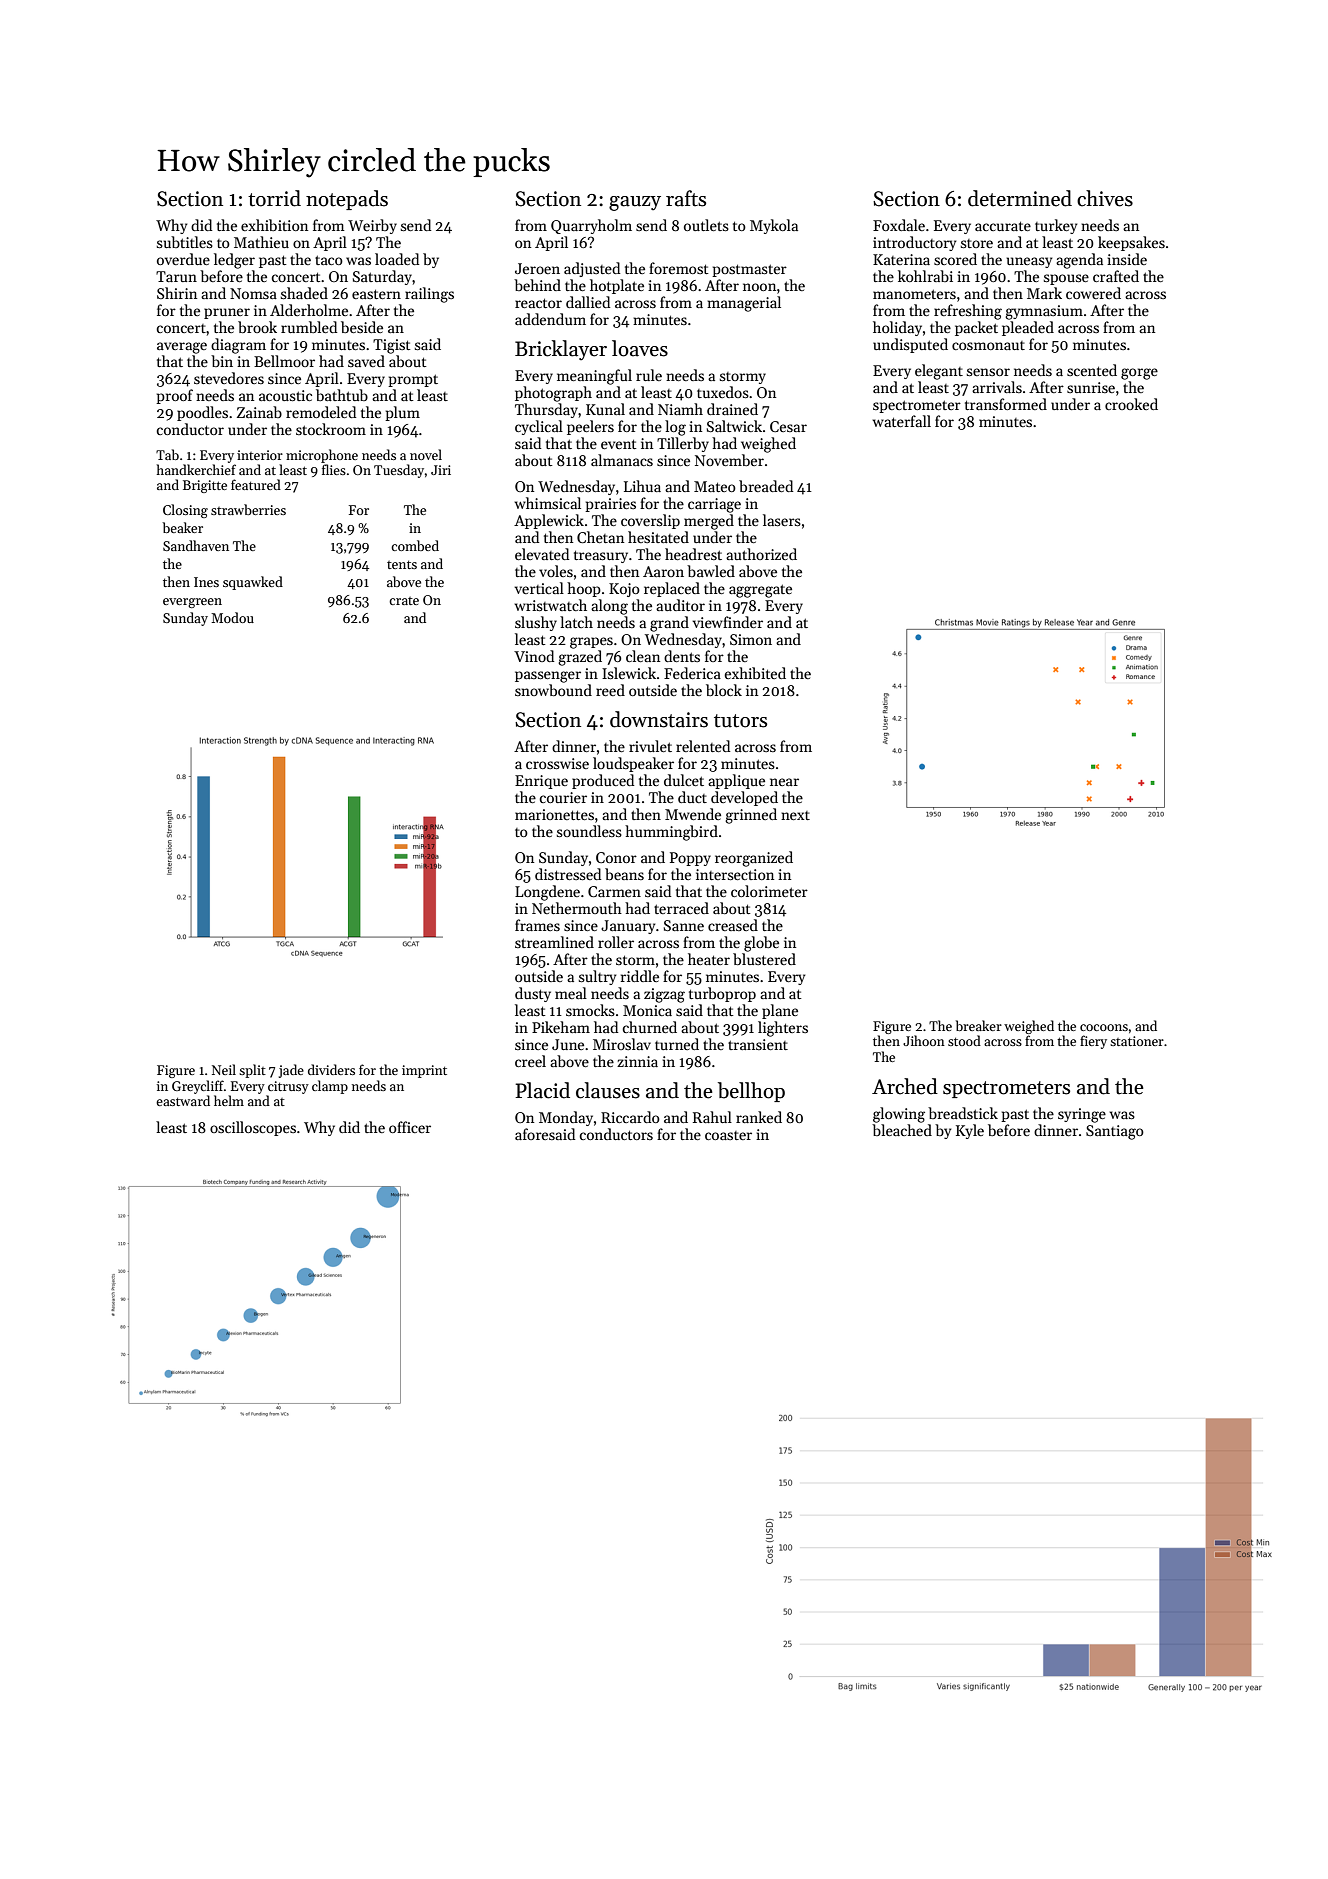 Image resolution: width=1328 pixels, height=1879 pixels. Describe the element at coordinates (541, 782) in the document. I see `Enrique` at that location.
